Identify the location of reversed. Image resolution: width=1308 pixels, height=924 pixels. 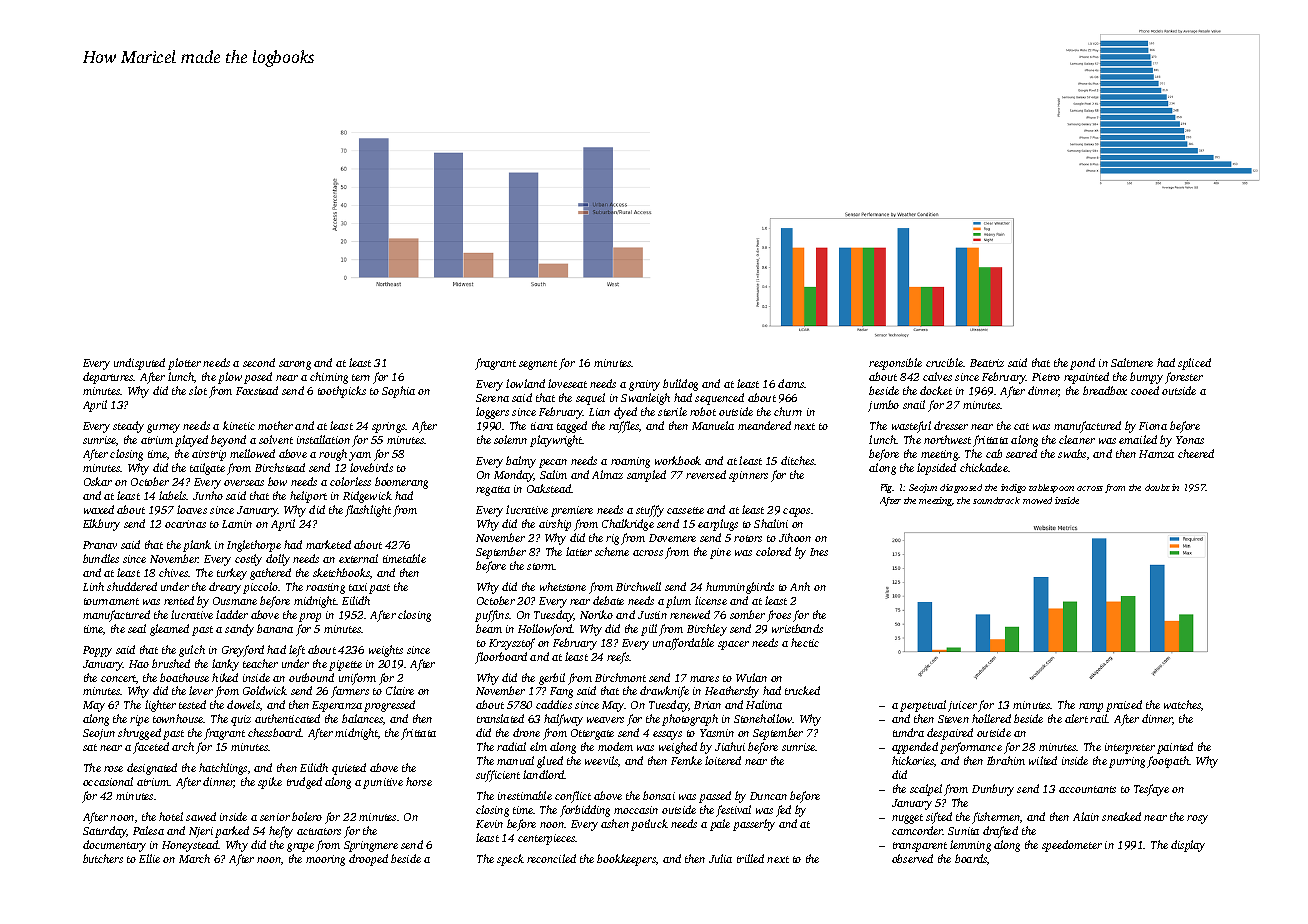
(706, 474).
